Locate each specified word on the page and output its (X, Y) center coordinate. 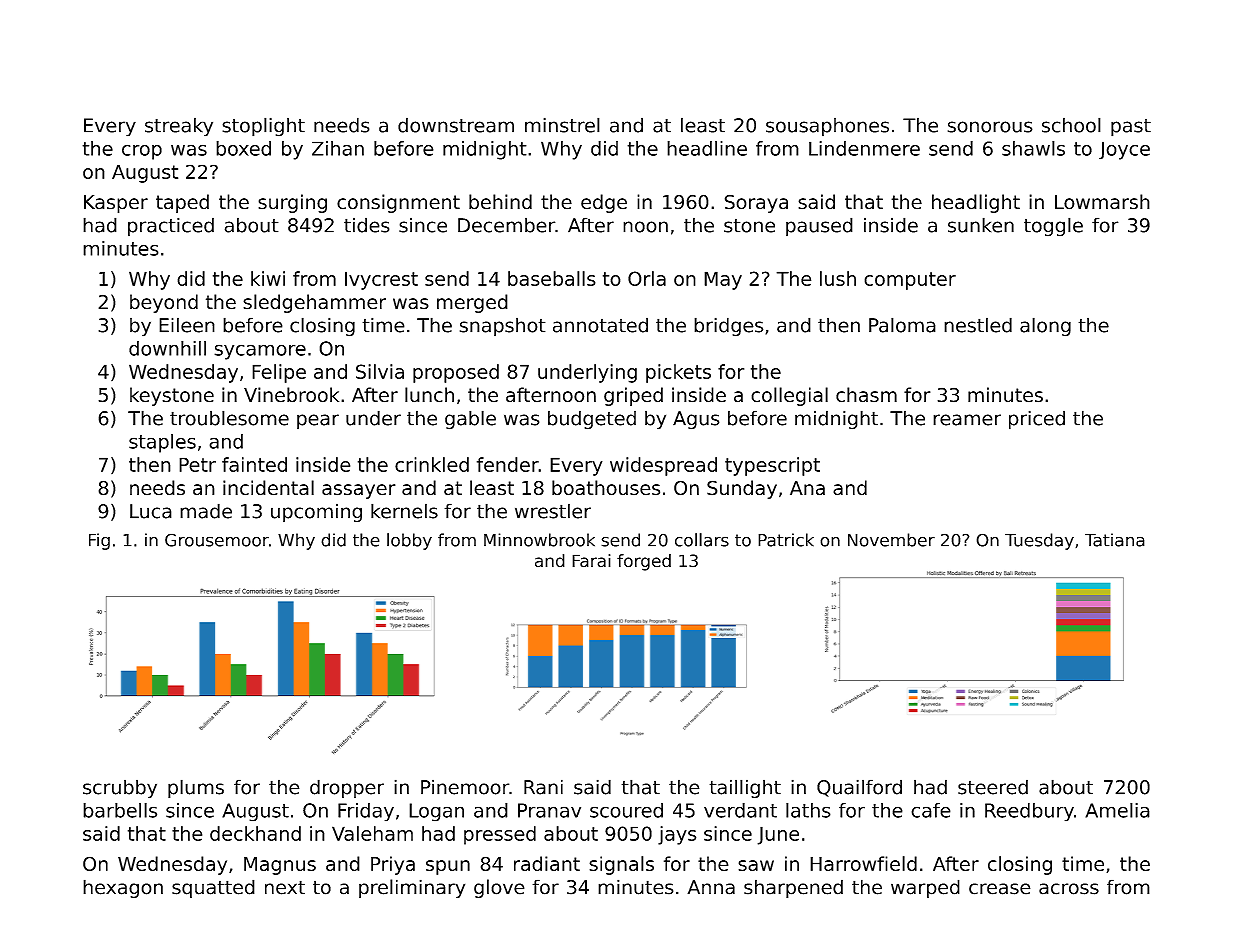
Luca (151, 511)
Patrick (786, 540)
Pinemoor (465, 787)
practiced (171, 227)
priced (1037, 420)
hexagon (123, 888)
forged (644, 562)
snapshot (503, 327)
